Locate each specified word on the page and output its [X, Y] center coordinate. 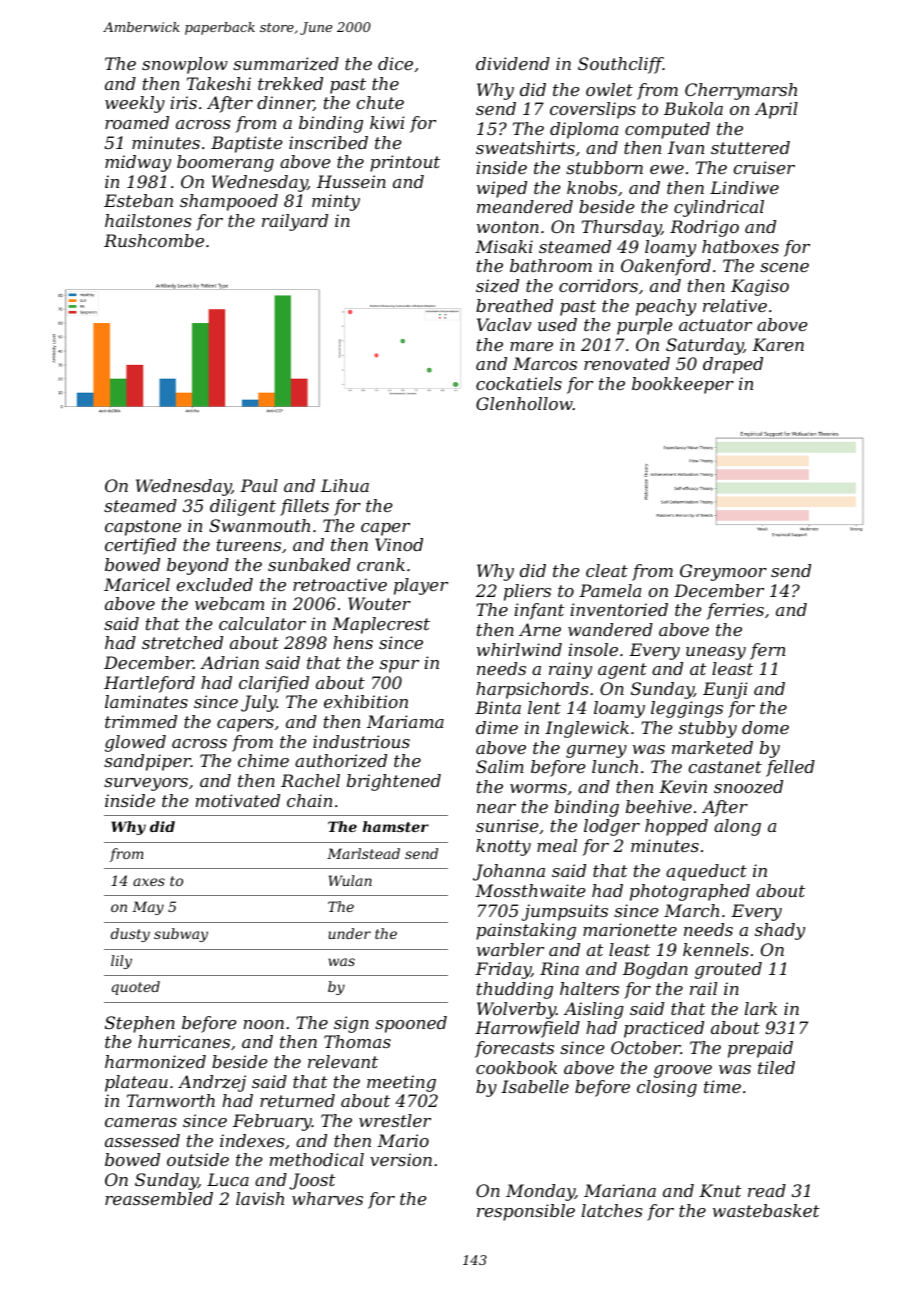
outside [198, 1159]
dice [395, 63]
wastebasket [766, 1210]
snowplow [185, 65]
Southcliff [620, 65]
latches [612, 1210]
